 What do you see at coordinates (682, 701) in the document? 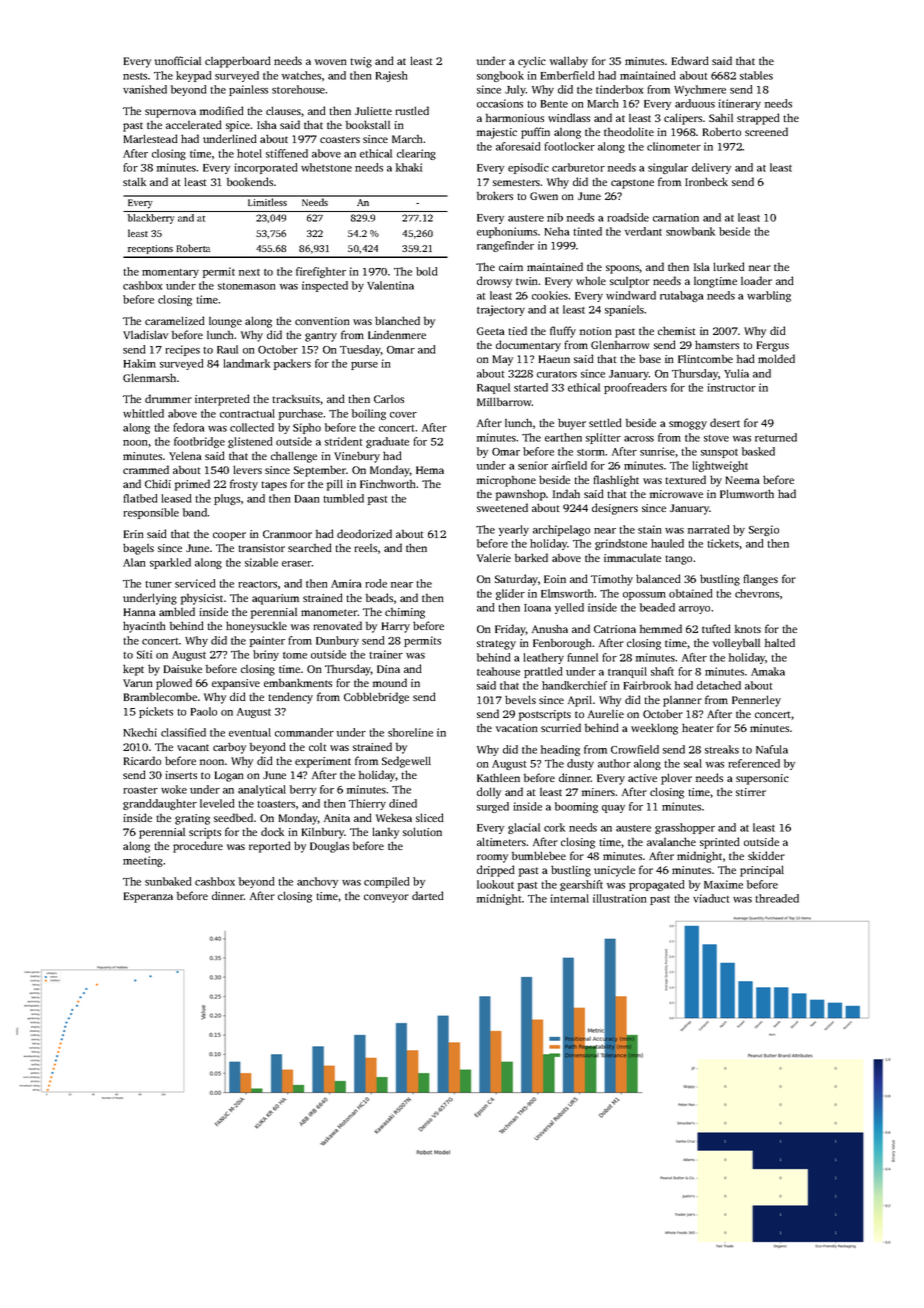
I see `planner` at bounding box center [682, 701].
